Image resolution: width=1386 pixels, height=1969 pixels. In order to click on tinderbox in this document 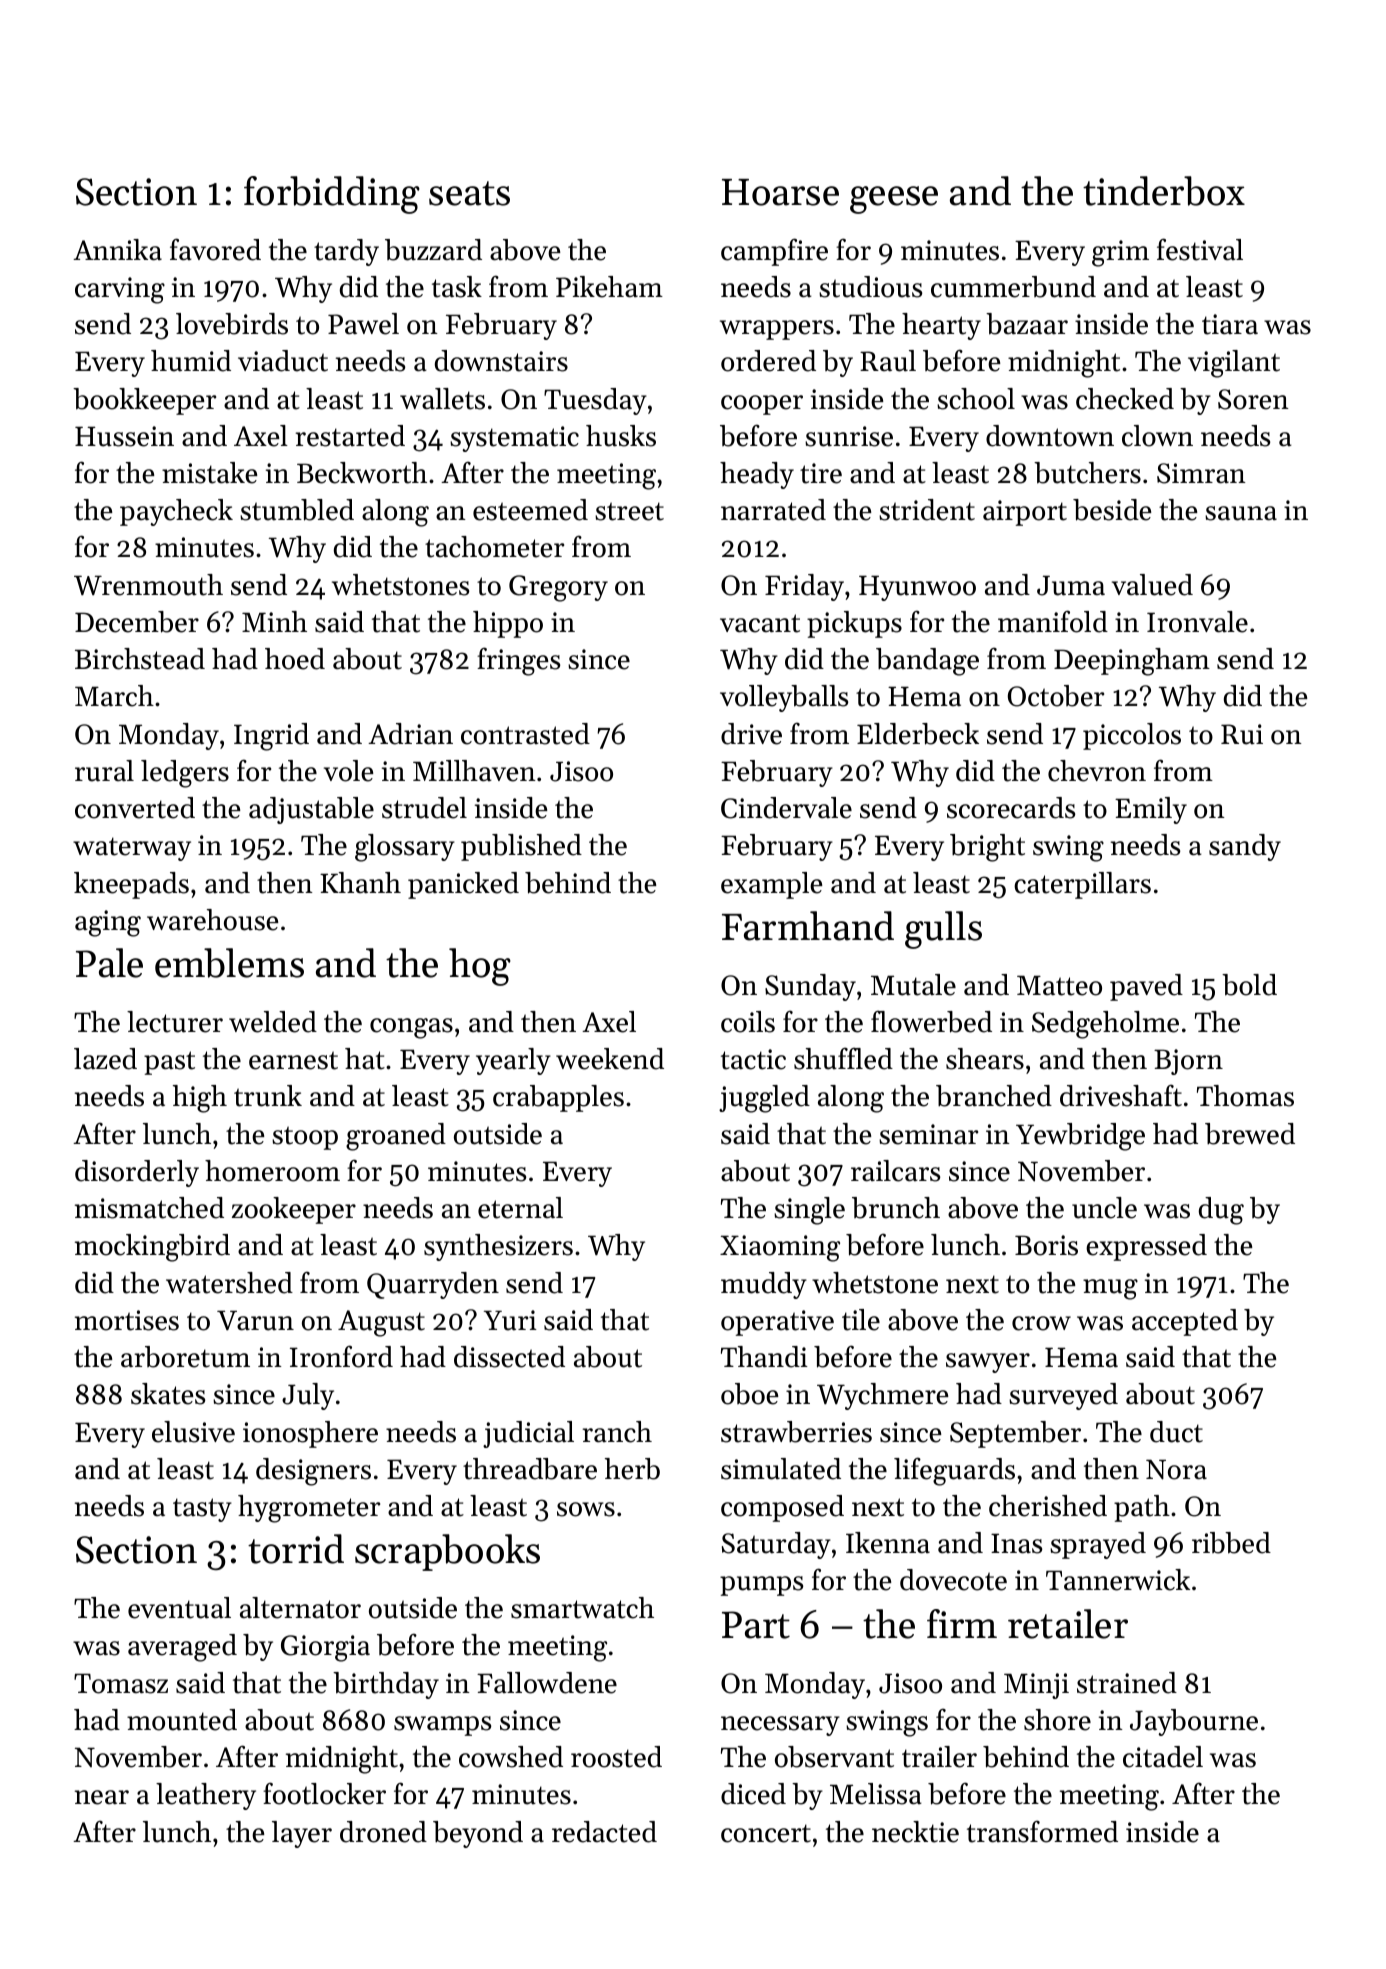, I will do `click(1164, 191)`.
